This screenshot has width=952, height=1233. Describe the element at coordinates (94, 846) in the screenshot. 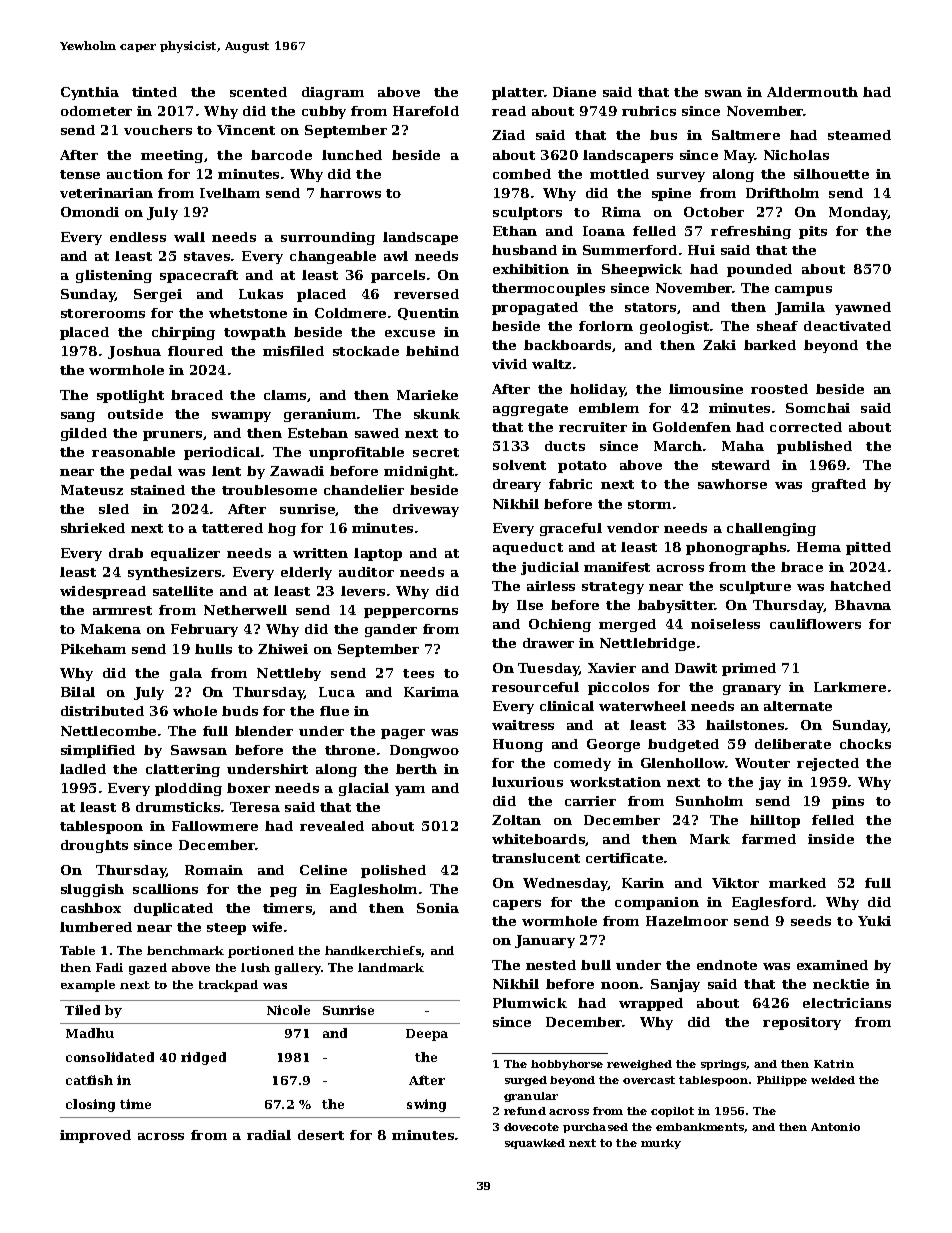

I see `droughts` at that location.
